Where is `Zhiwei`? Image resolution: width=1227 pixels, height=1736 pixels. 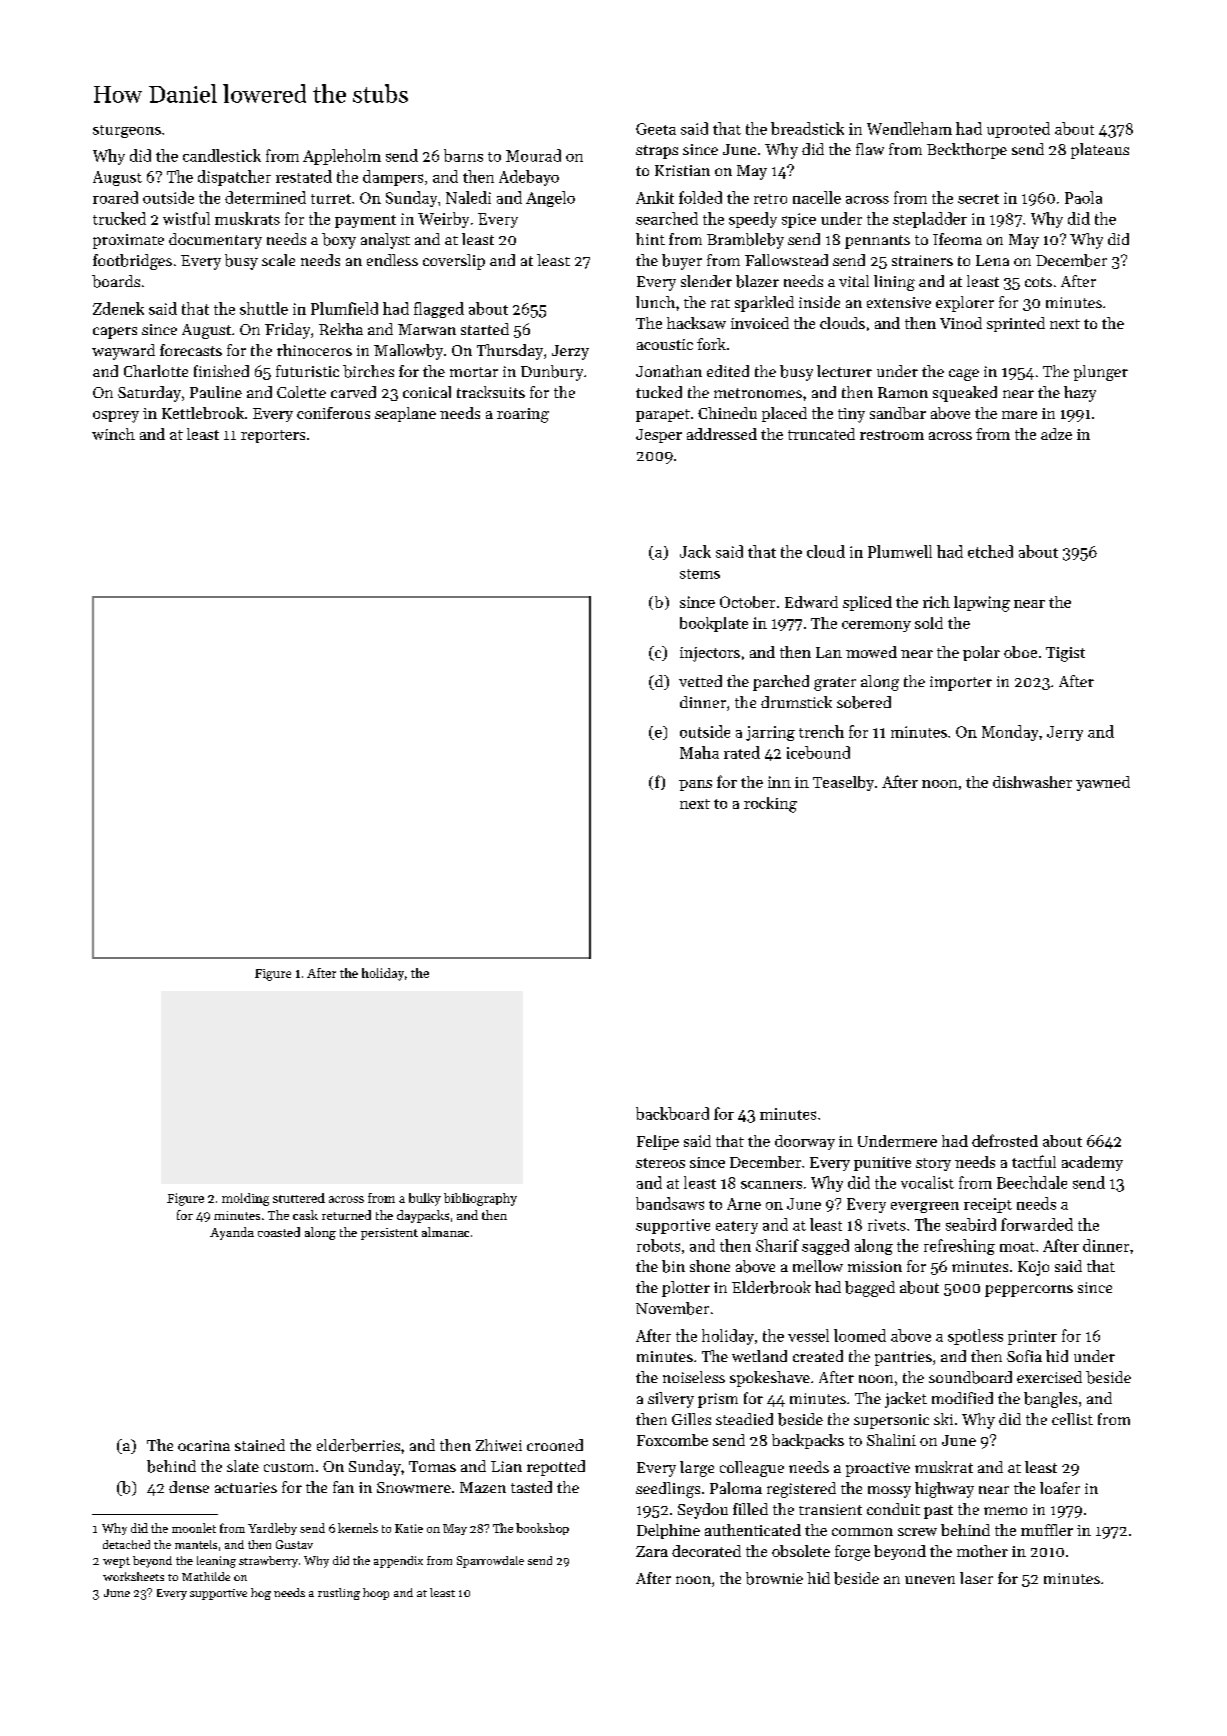 Zhiwei is located at coordinates (499, 1445).
